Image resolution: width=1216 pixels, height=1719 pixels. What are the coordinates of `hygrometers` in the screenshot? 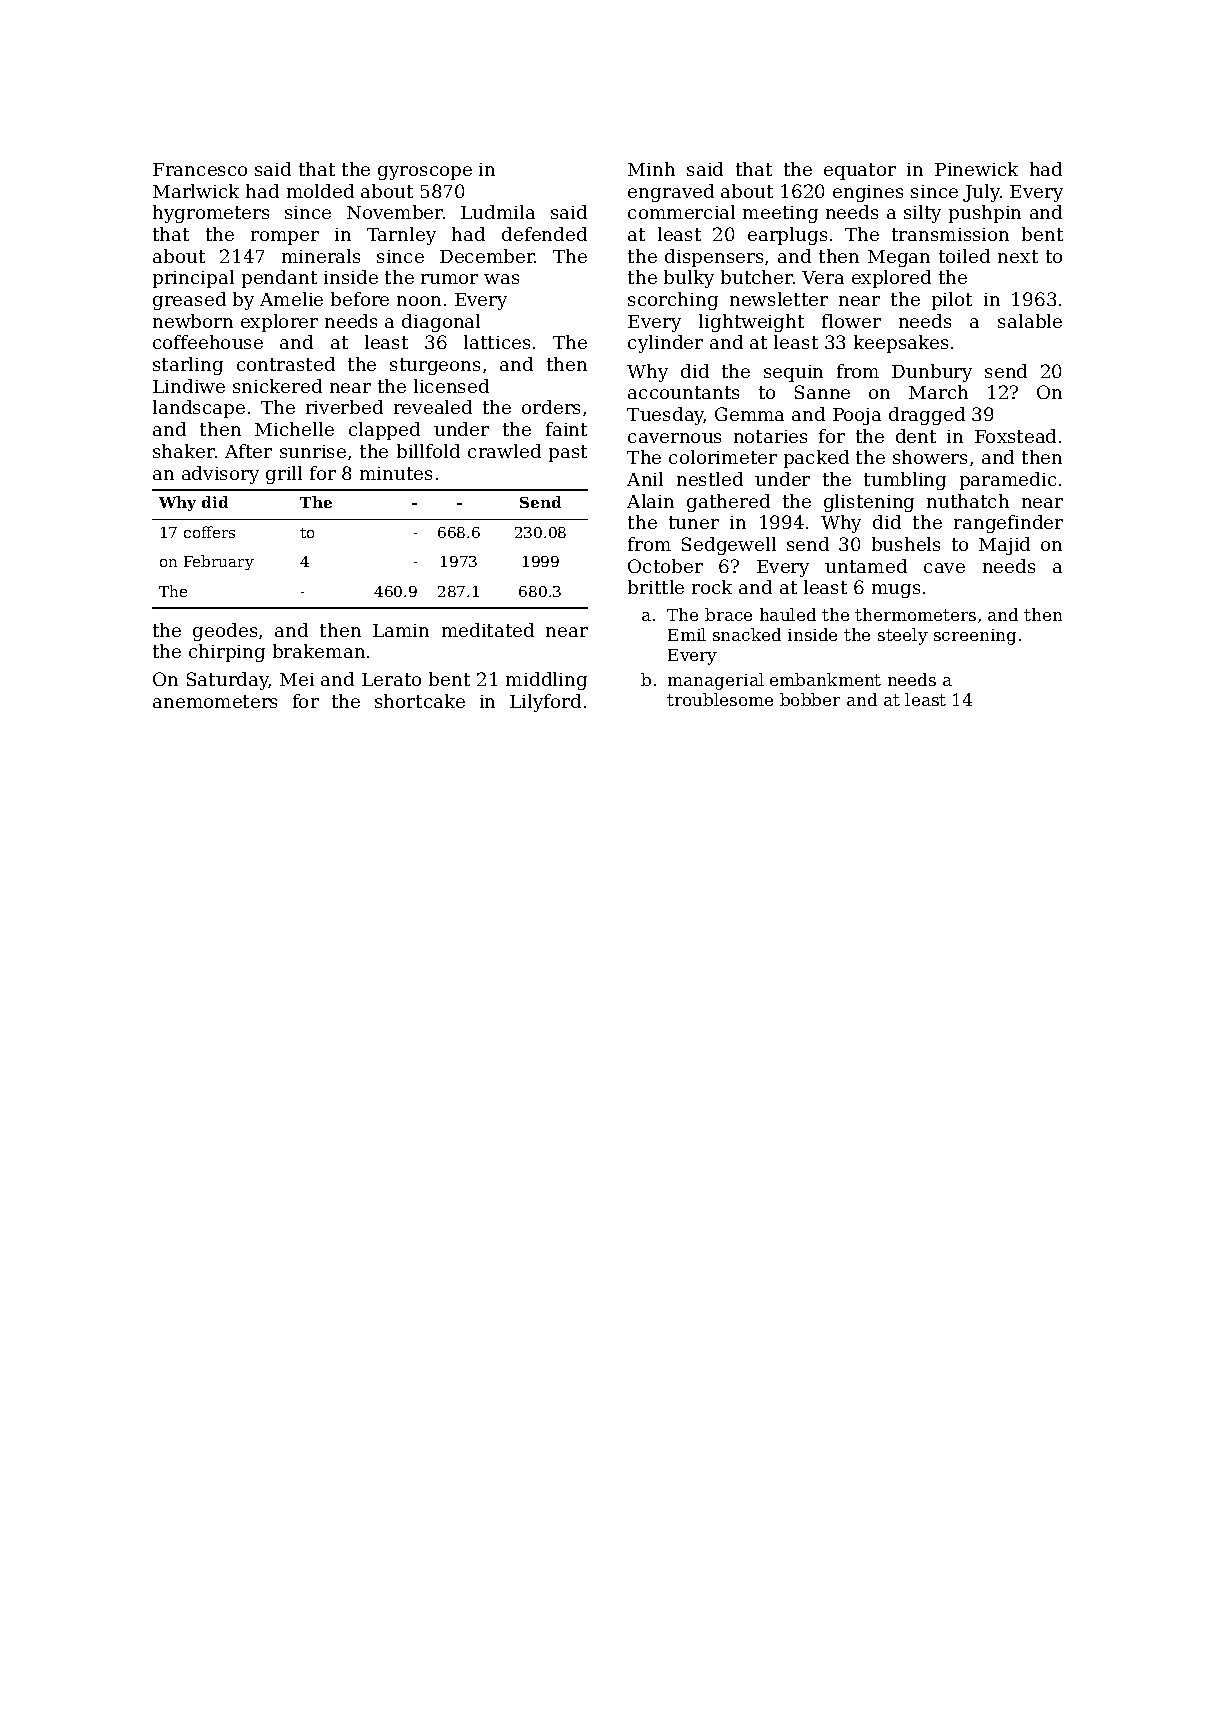 It's located at (211, 214).
